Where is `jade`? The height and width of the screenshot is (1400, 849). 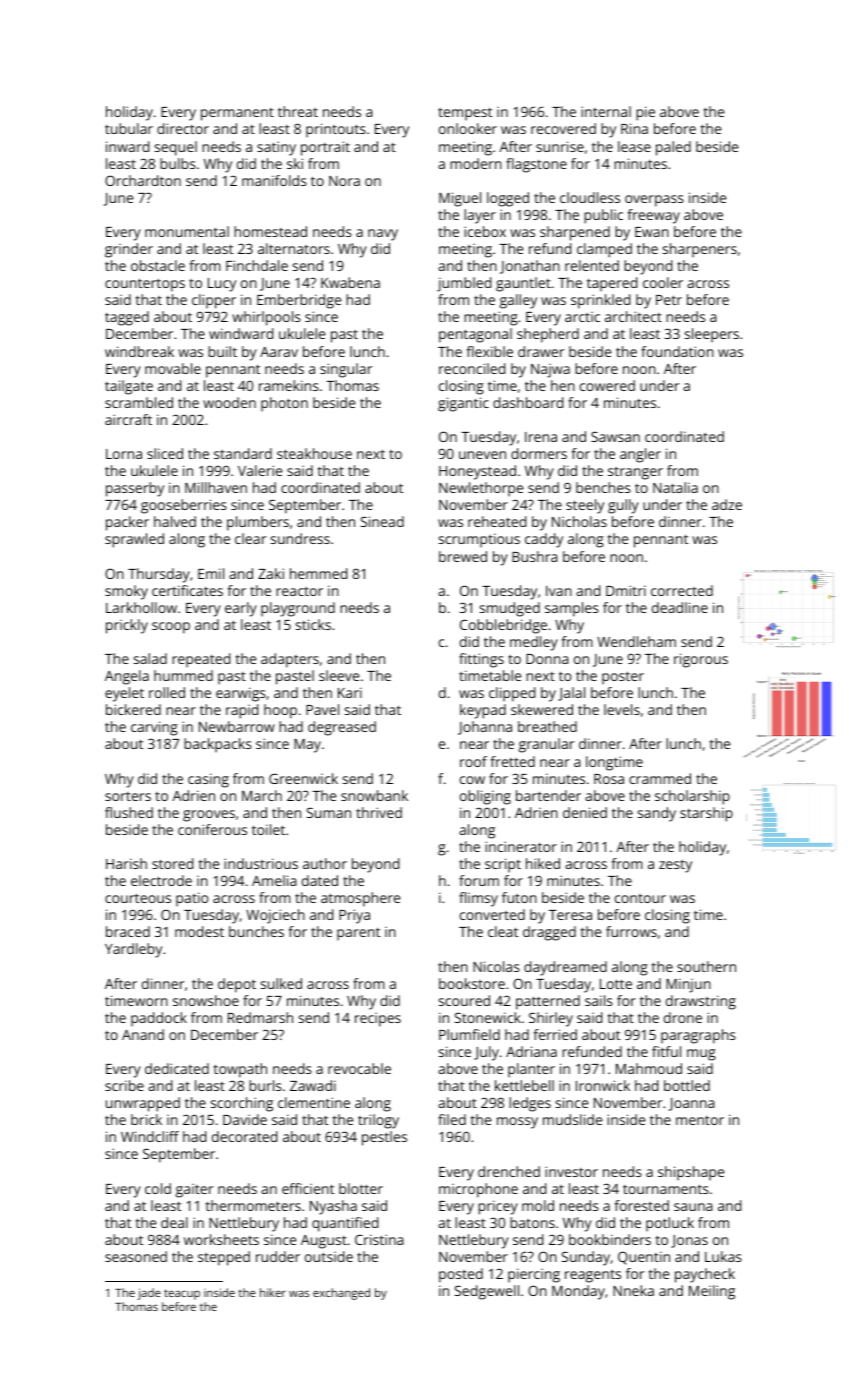
jade is located at coordinates (149, 1294).
